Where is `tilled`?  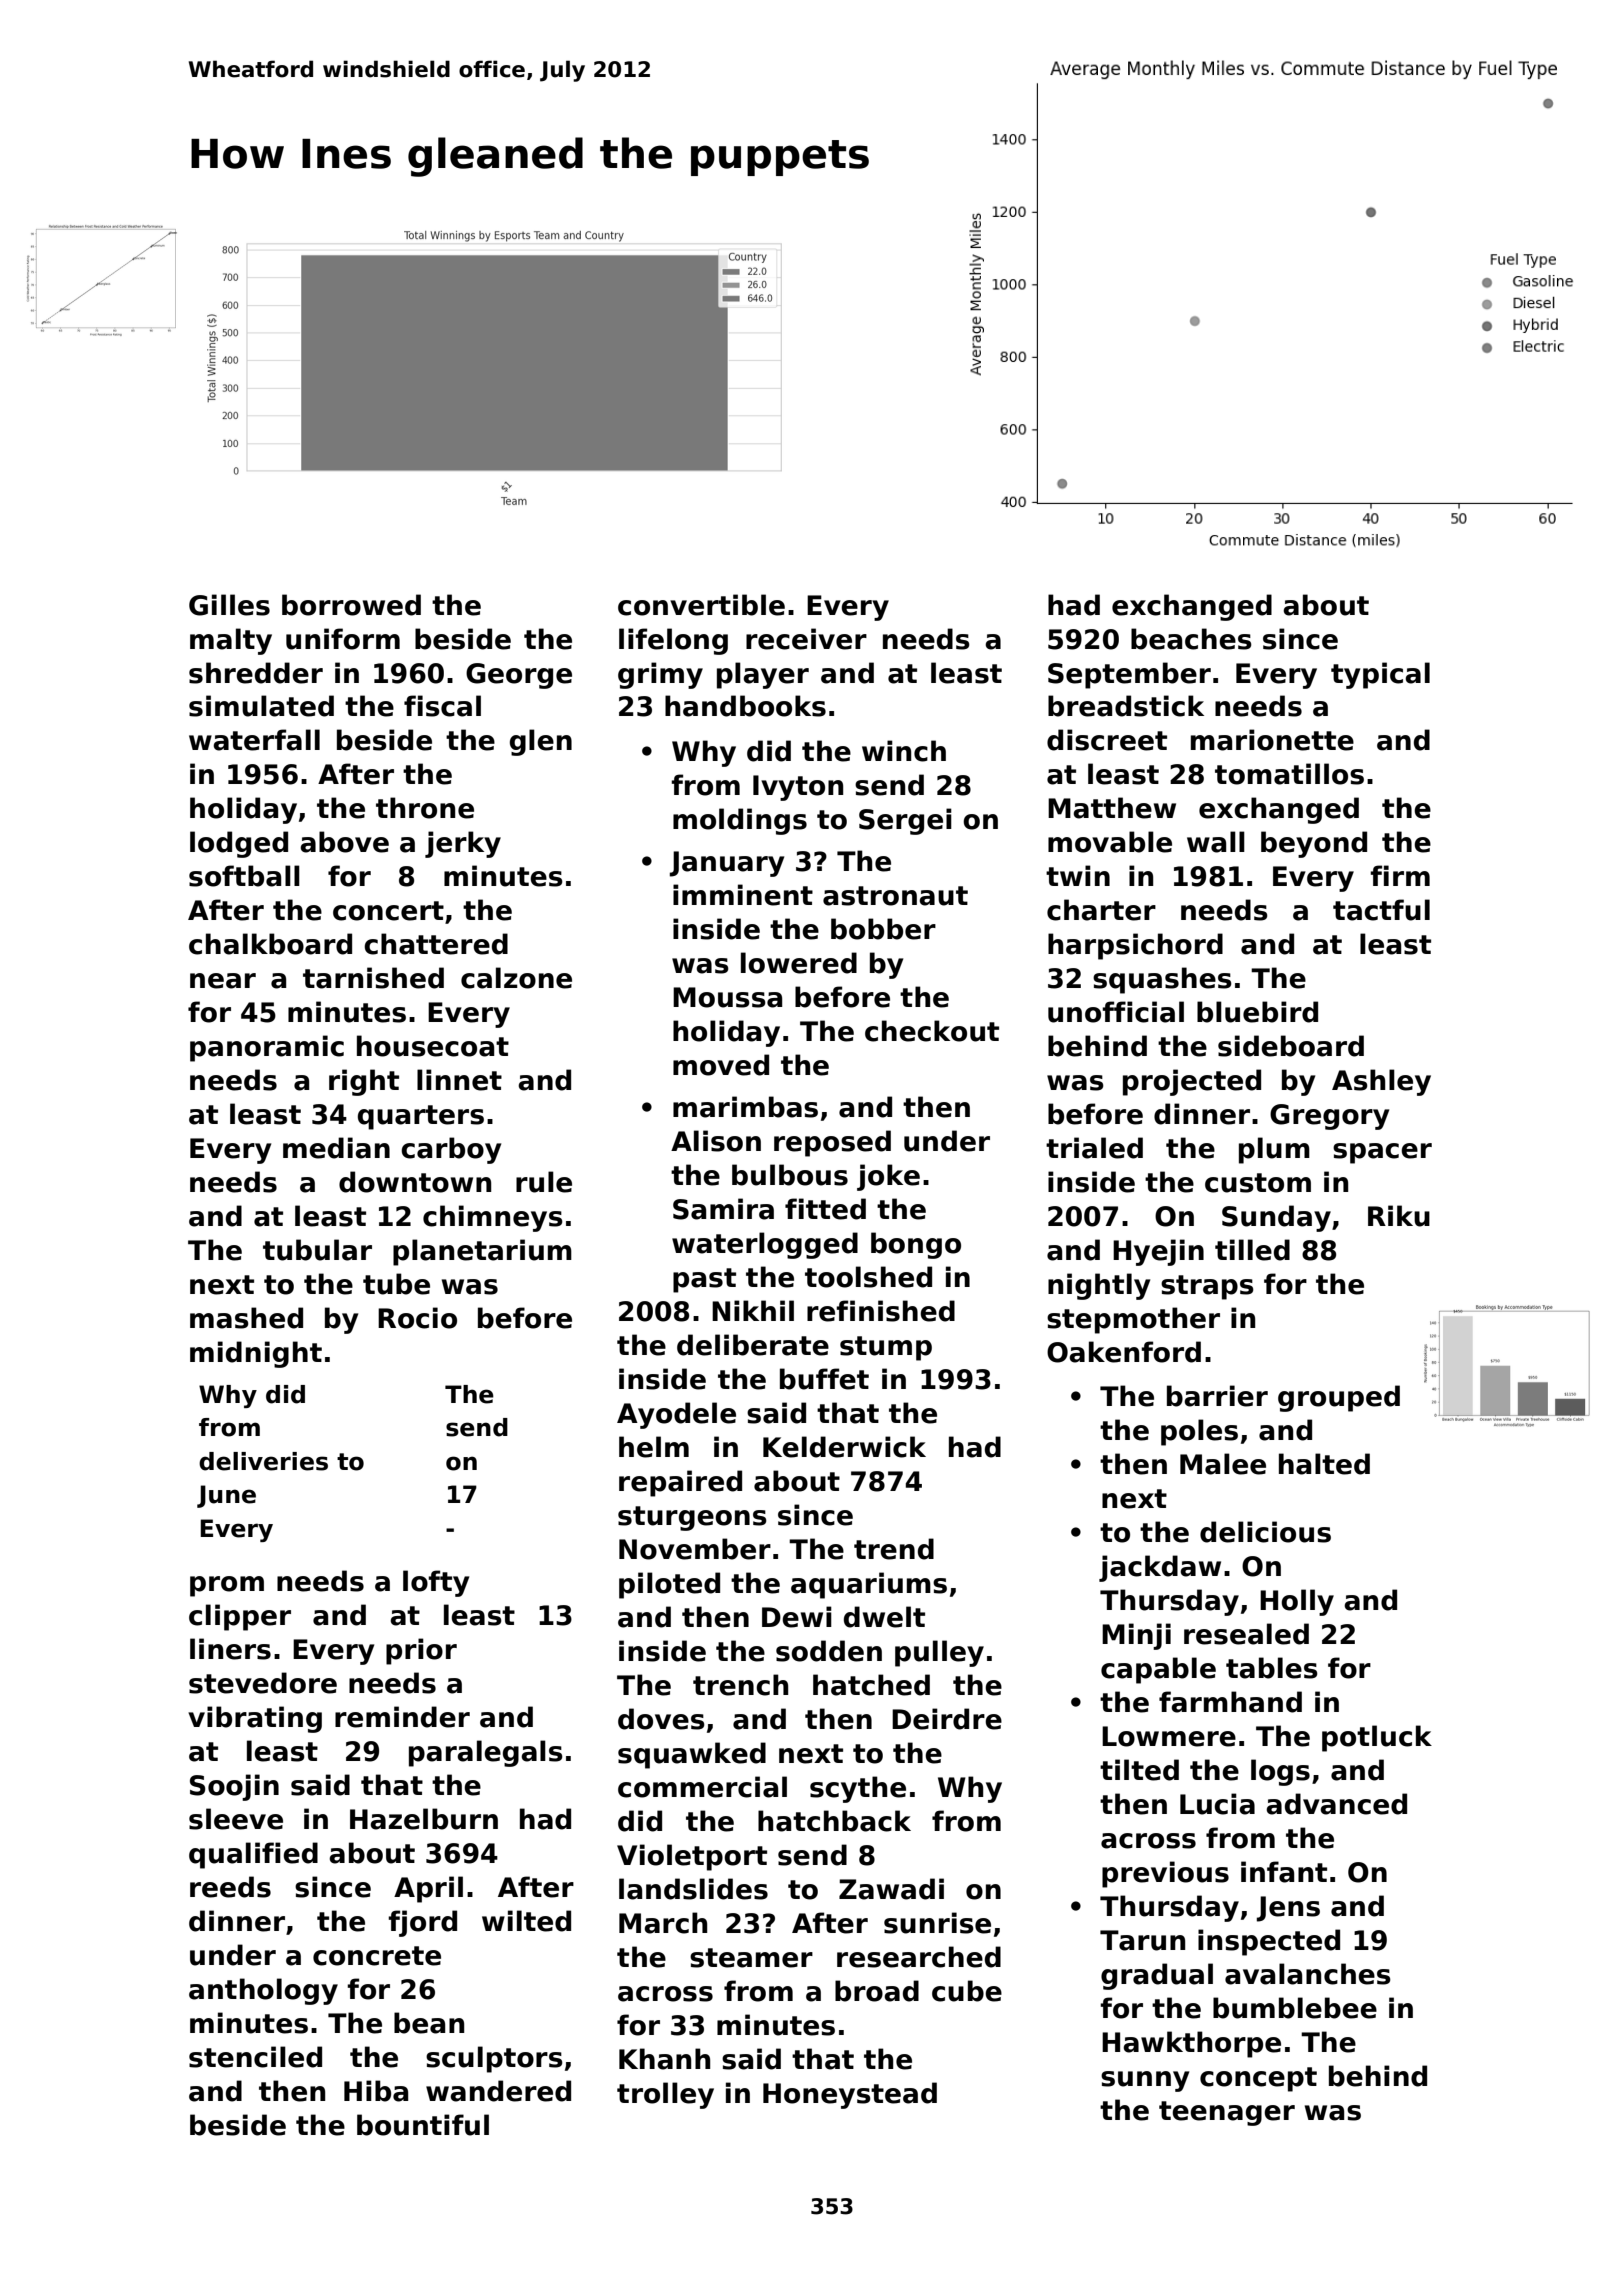 tilled is located at coordinates (1252, 1250).
